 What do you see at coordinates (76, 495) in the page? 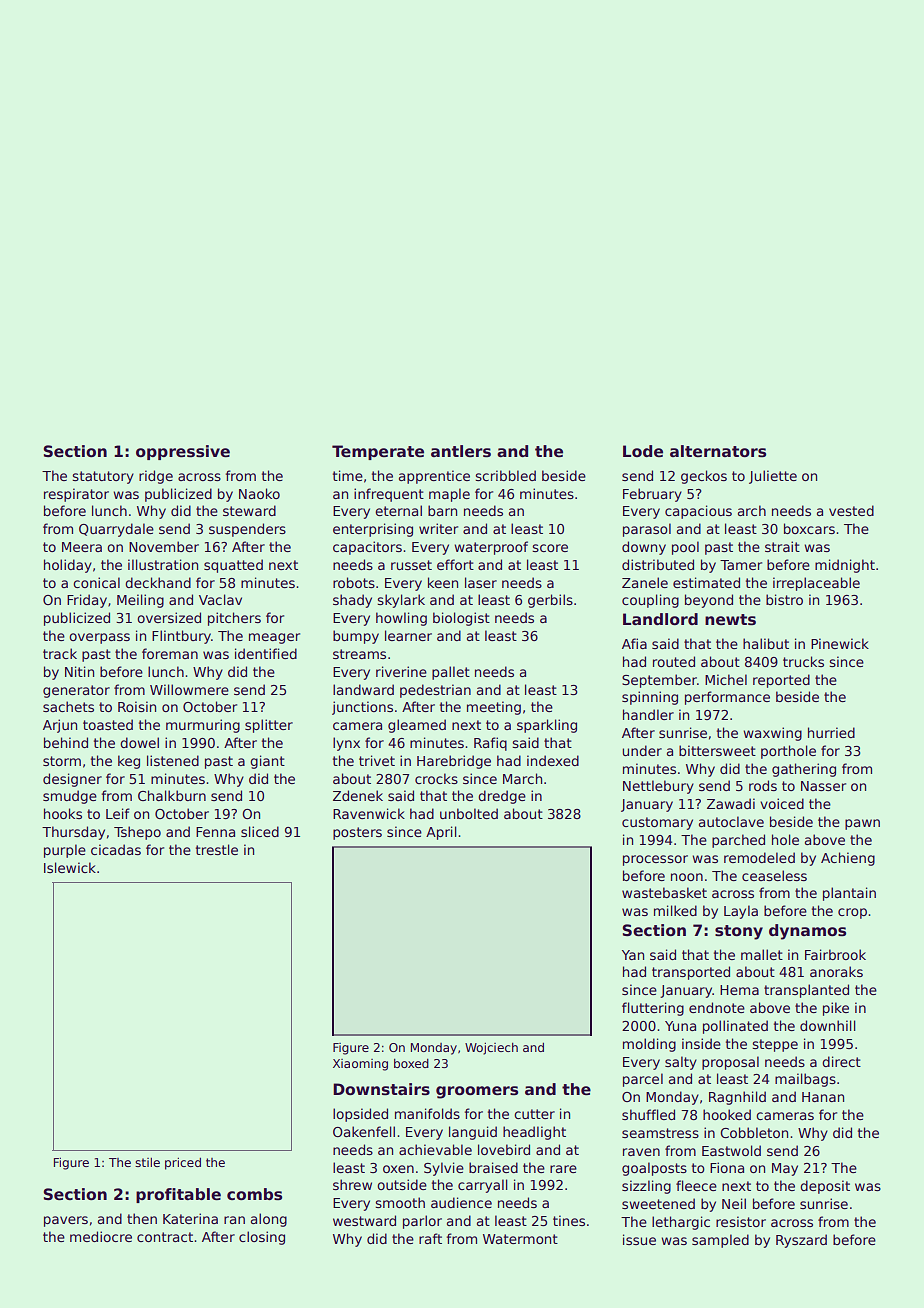
I see `respirator` at bounding box center [76, 495].
